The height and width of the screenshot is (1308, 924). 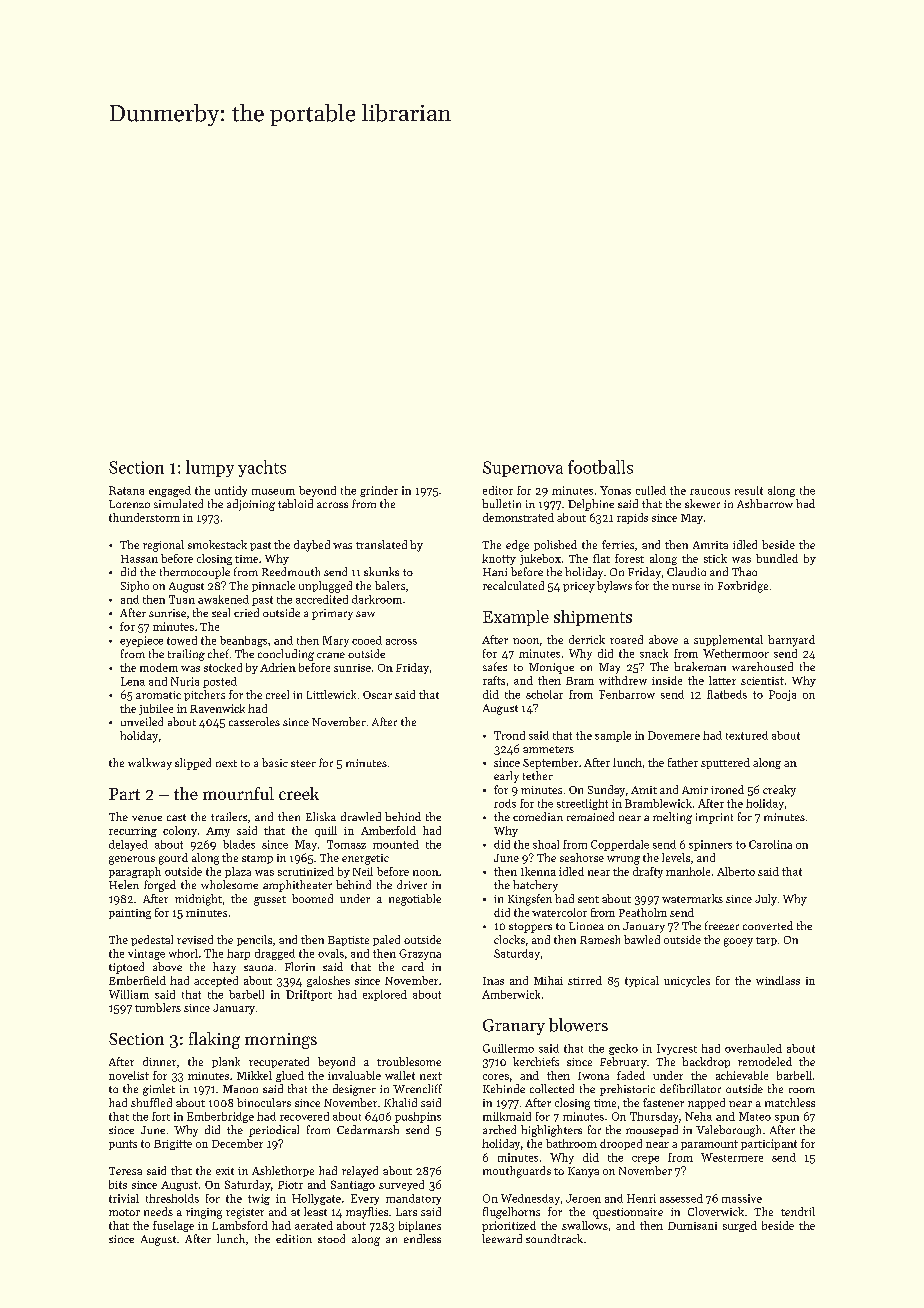 I want to click on steer, so click(x=303, y=763).
